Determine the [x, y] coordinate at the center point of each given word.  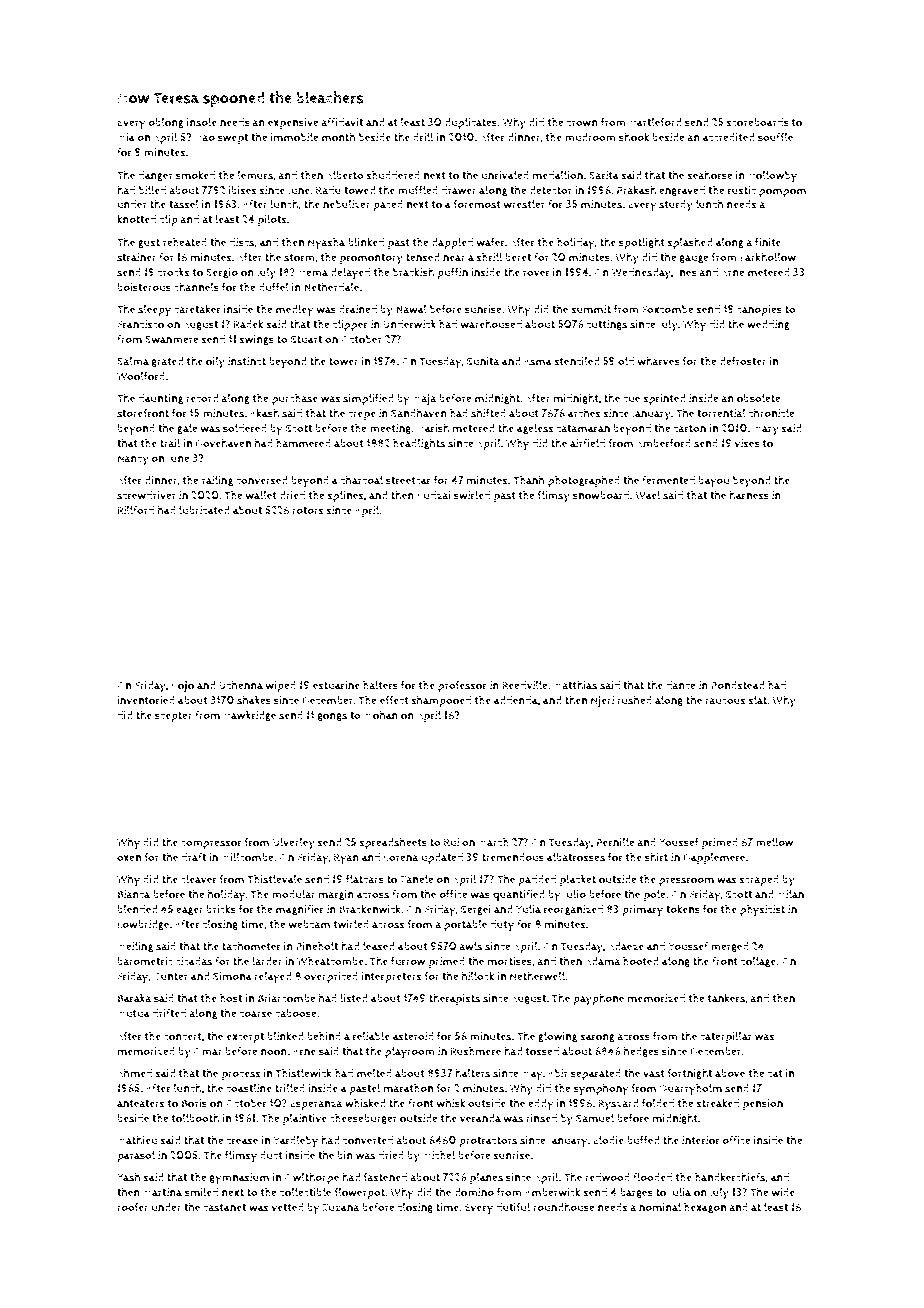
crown [582, 123]
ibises [243, 190]
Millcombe [247, 857]
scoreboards [757, 122]
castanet [224, 1208]
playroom [410, 1053]
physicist [762, 910]
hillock [478, 976]
